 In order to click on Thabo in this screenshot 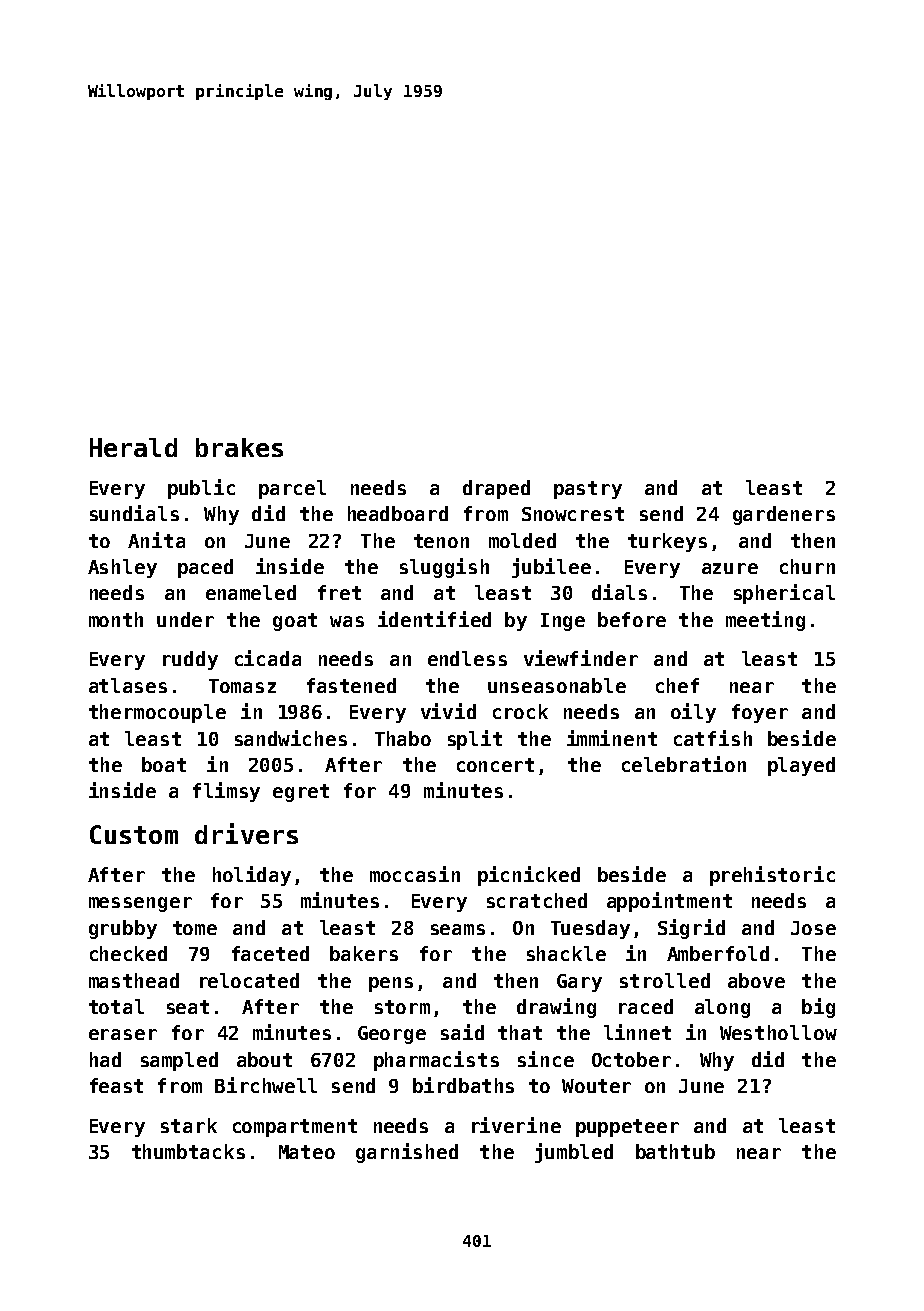, I will do `click(403, 738)`.
